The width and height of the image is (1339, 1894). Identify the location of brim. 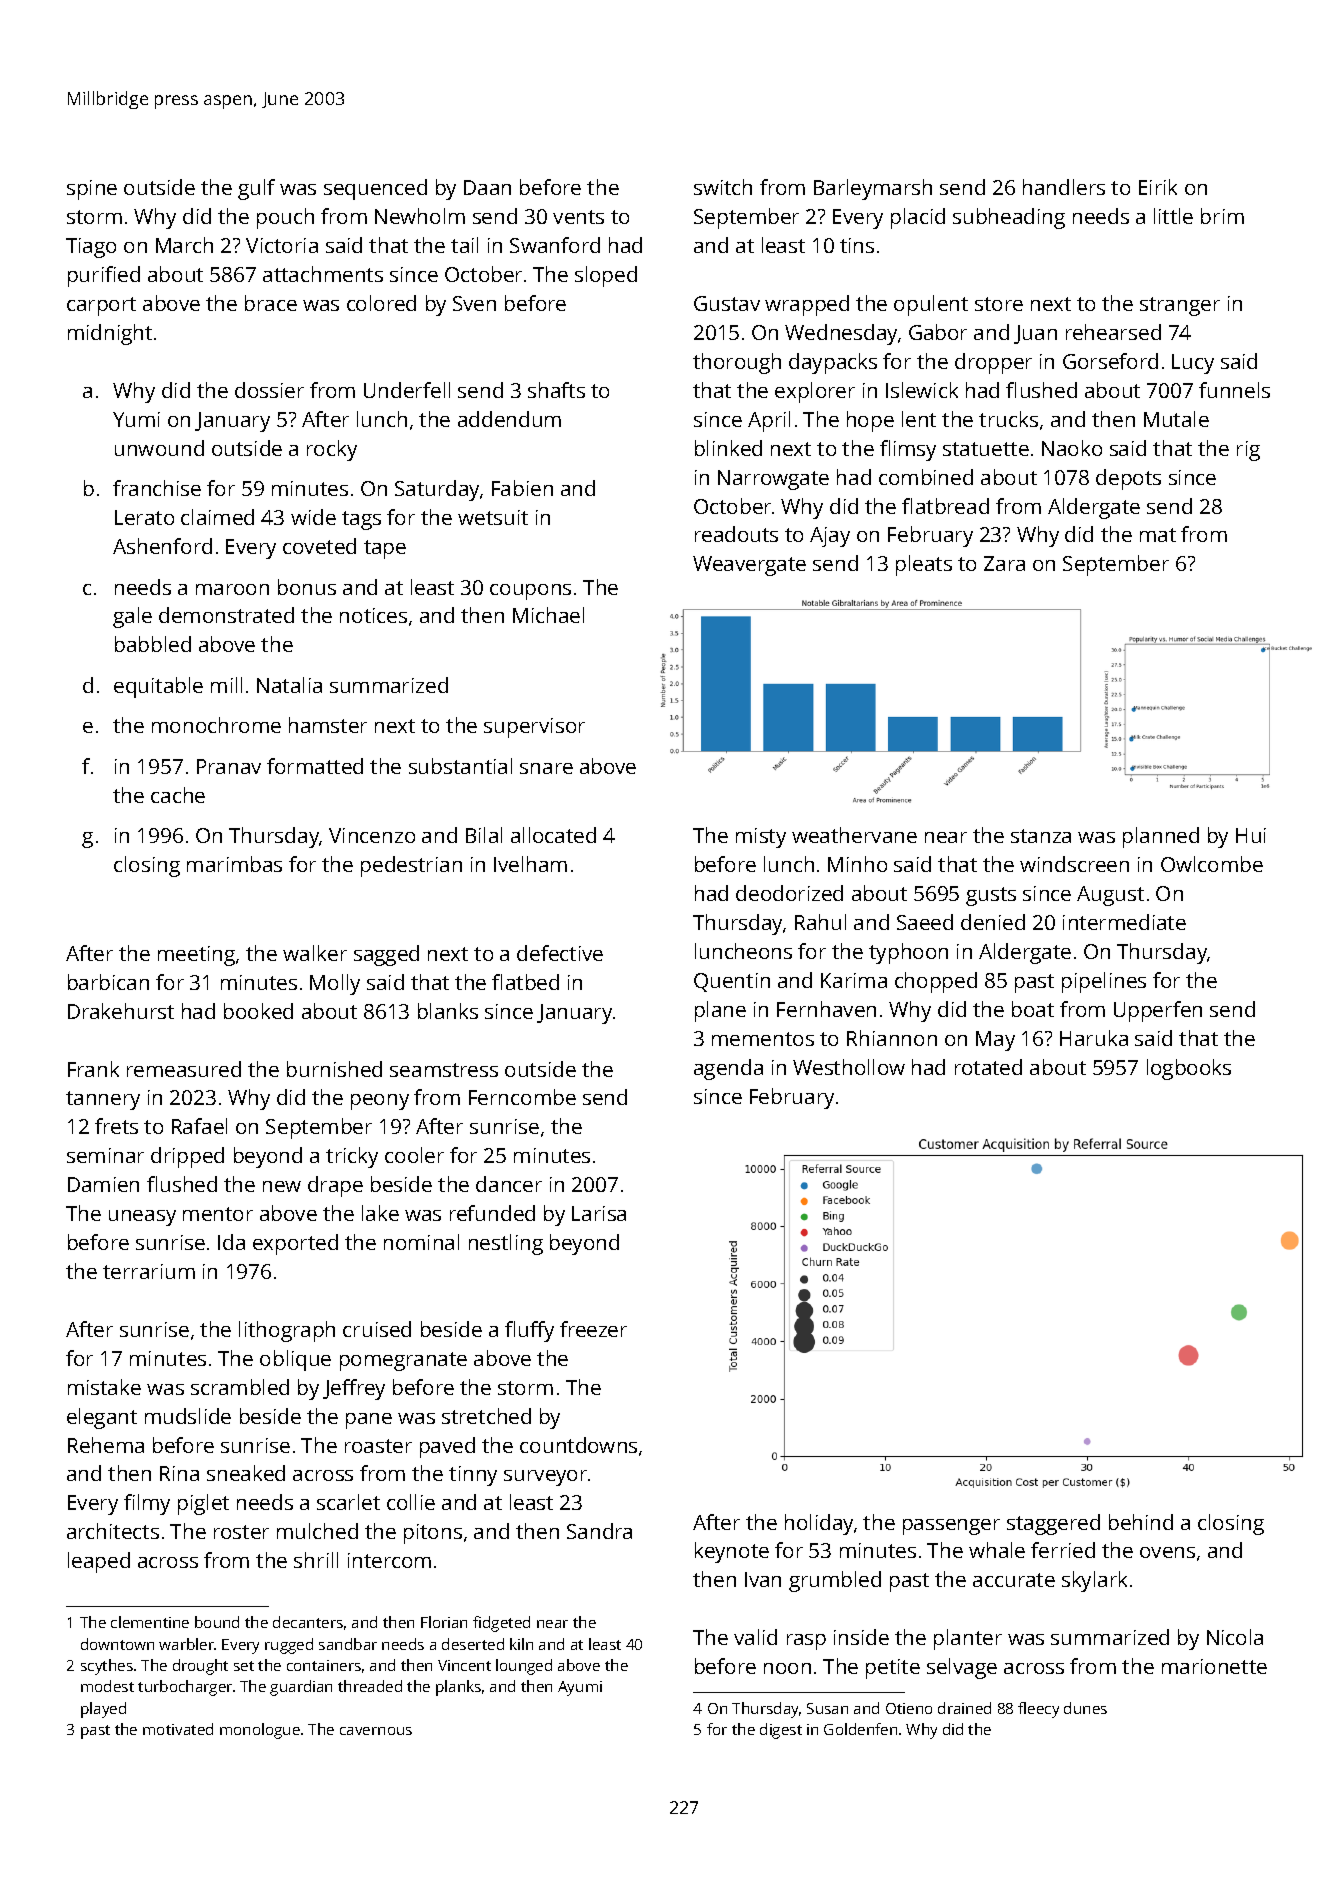
(1222, 216).
